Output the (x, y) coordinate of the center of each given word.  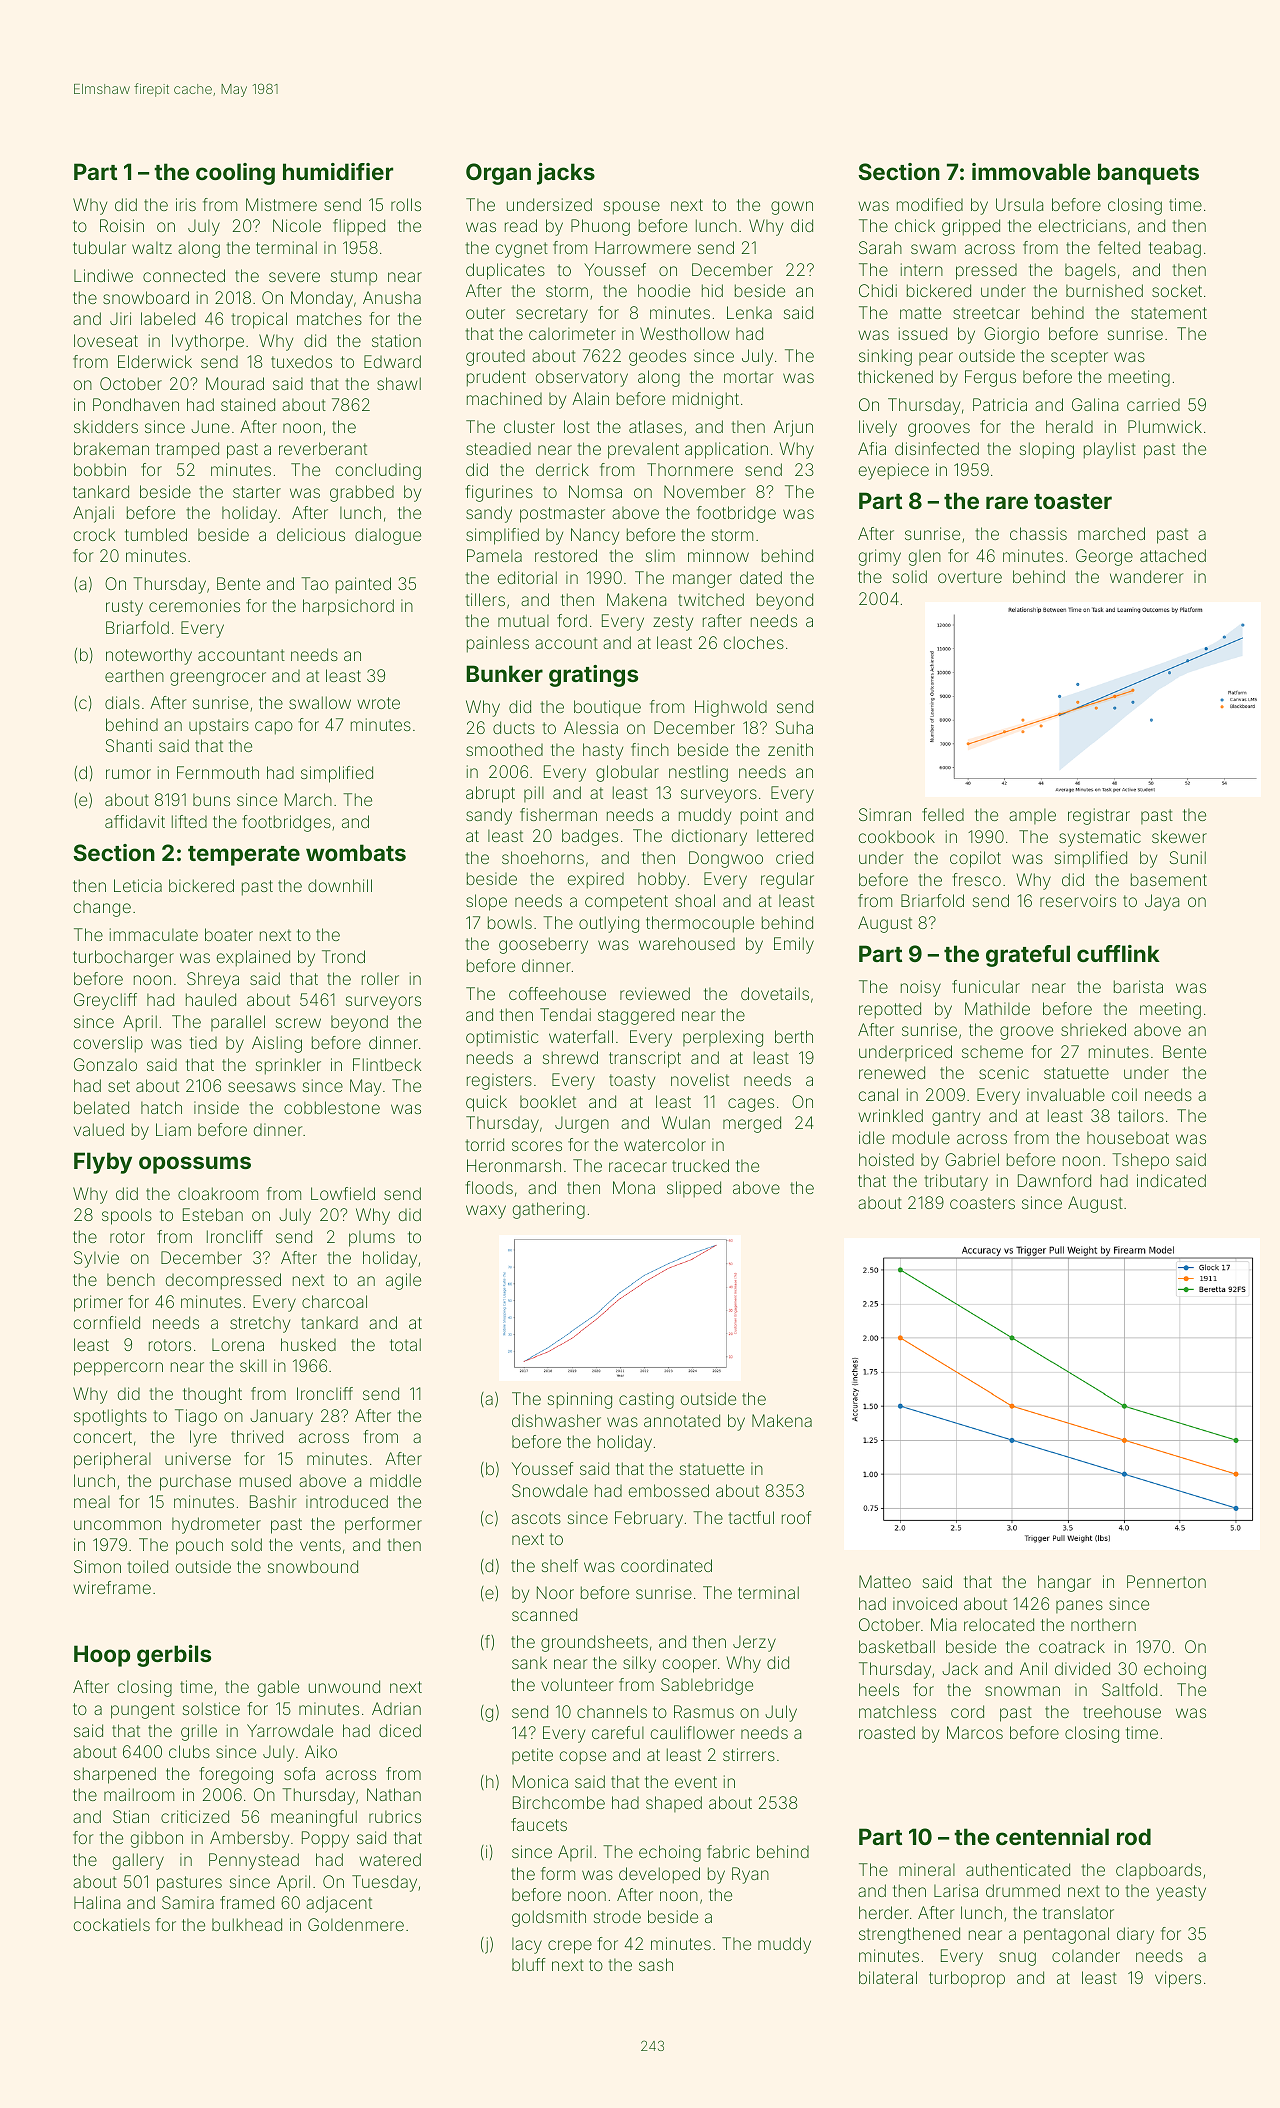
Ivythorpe (208, 342)
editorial (527, 577)
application (726, 450)
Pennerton (1166, 1581)
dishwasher (556, 1420)
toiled (147, 1566)
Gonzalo (105, 1064)
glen (925, 557)
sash (656, 1964)
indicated (1171, 1180)
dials (122, 702)
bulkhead (247, 1924)
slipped (694, 1189)
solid (910, 576)
